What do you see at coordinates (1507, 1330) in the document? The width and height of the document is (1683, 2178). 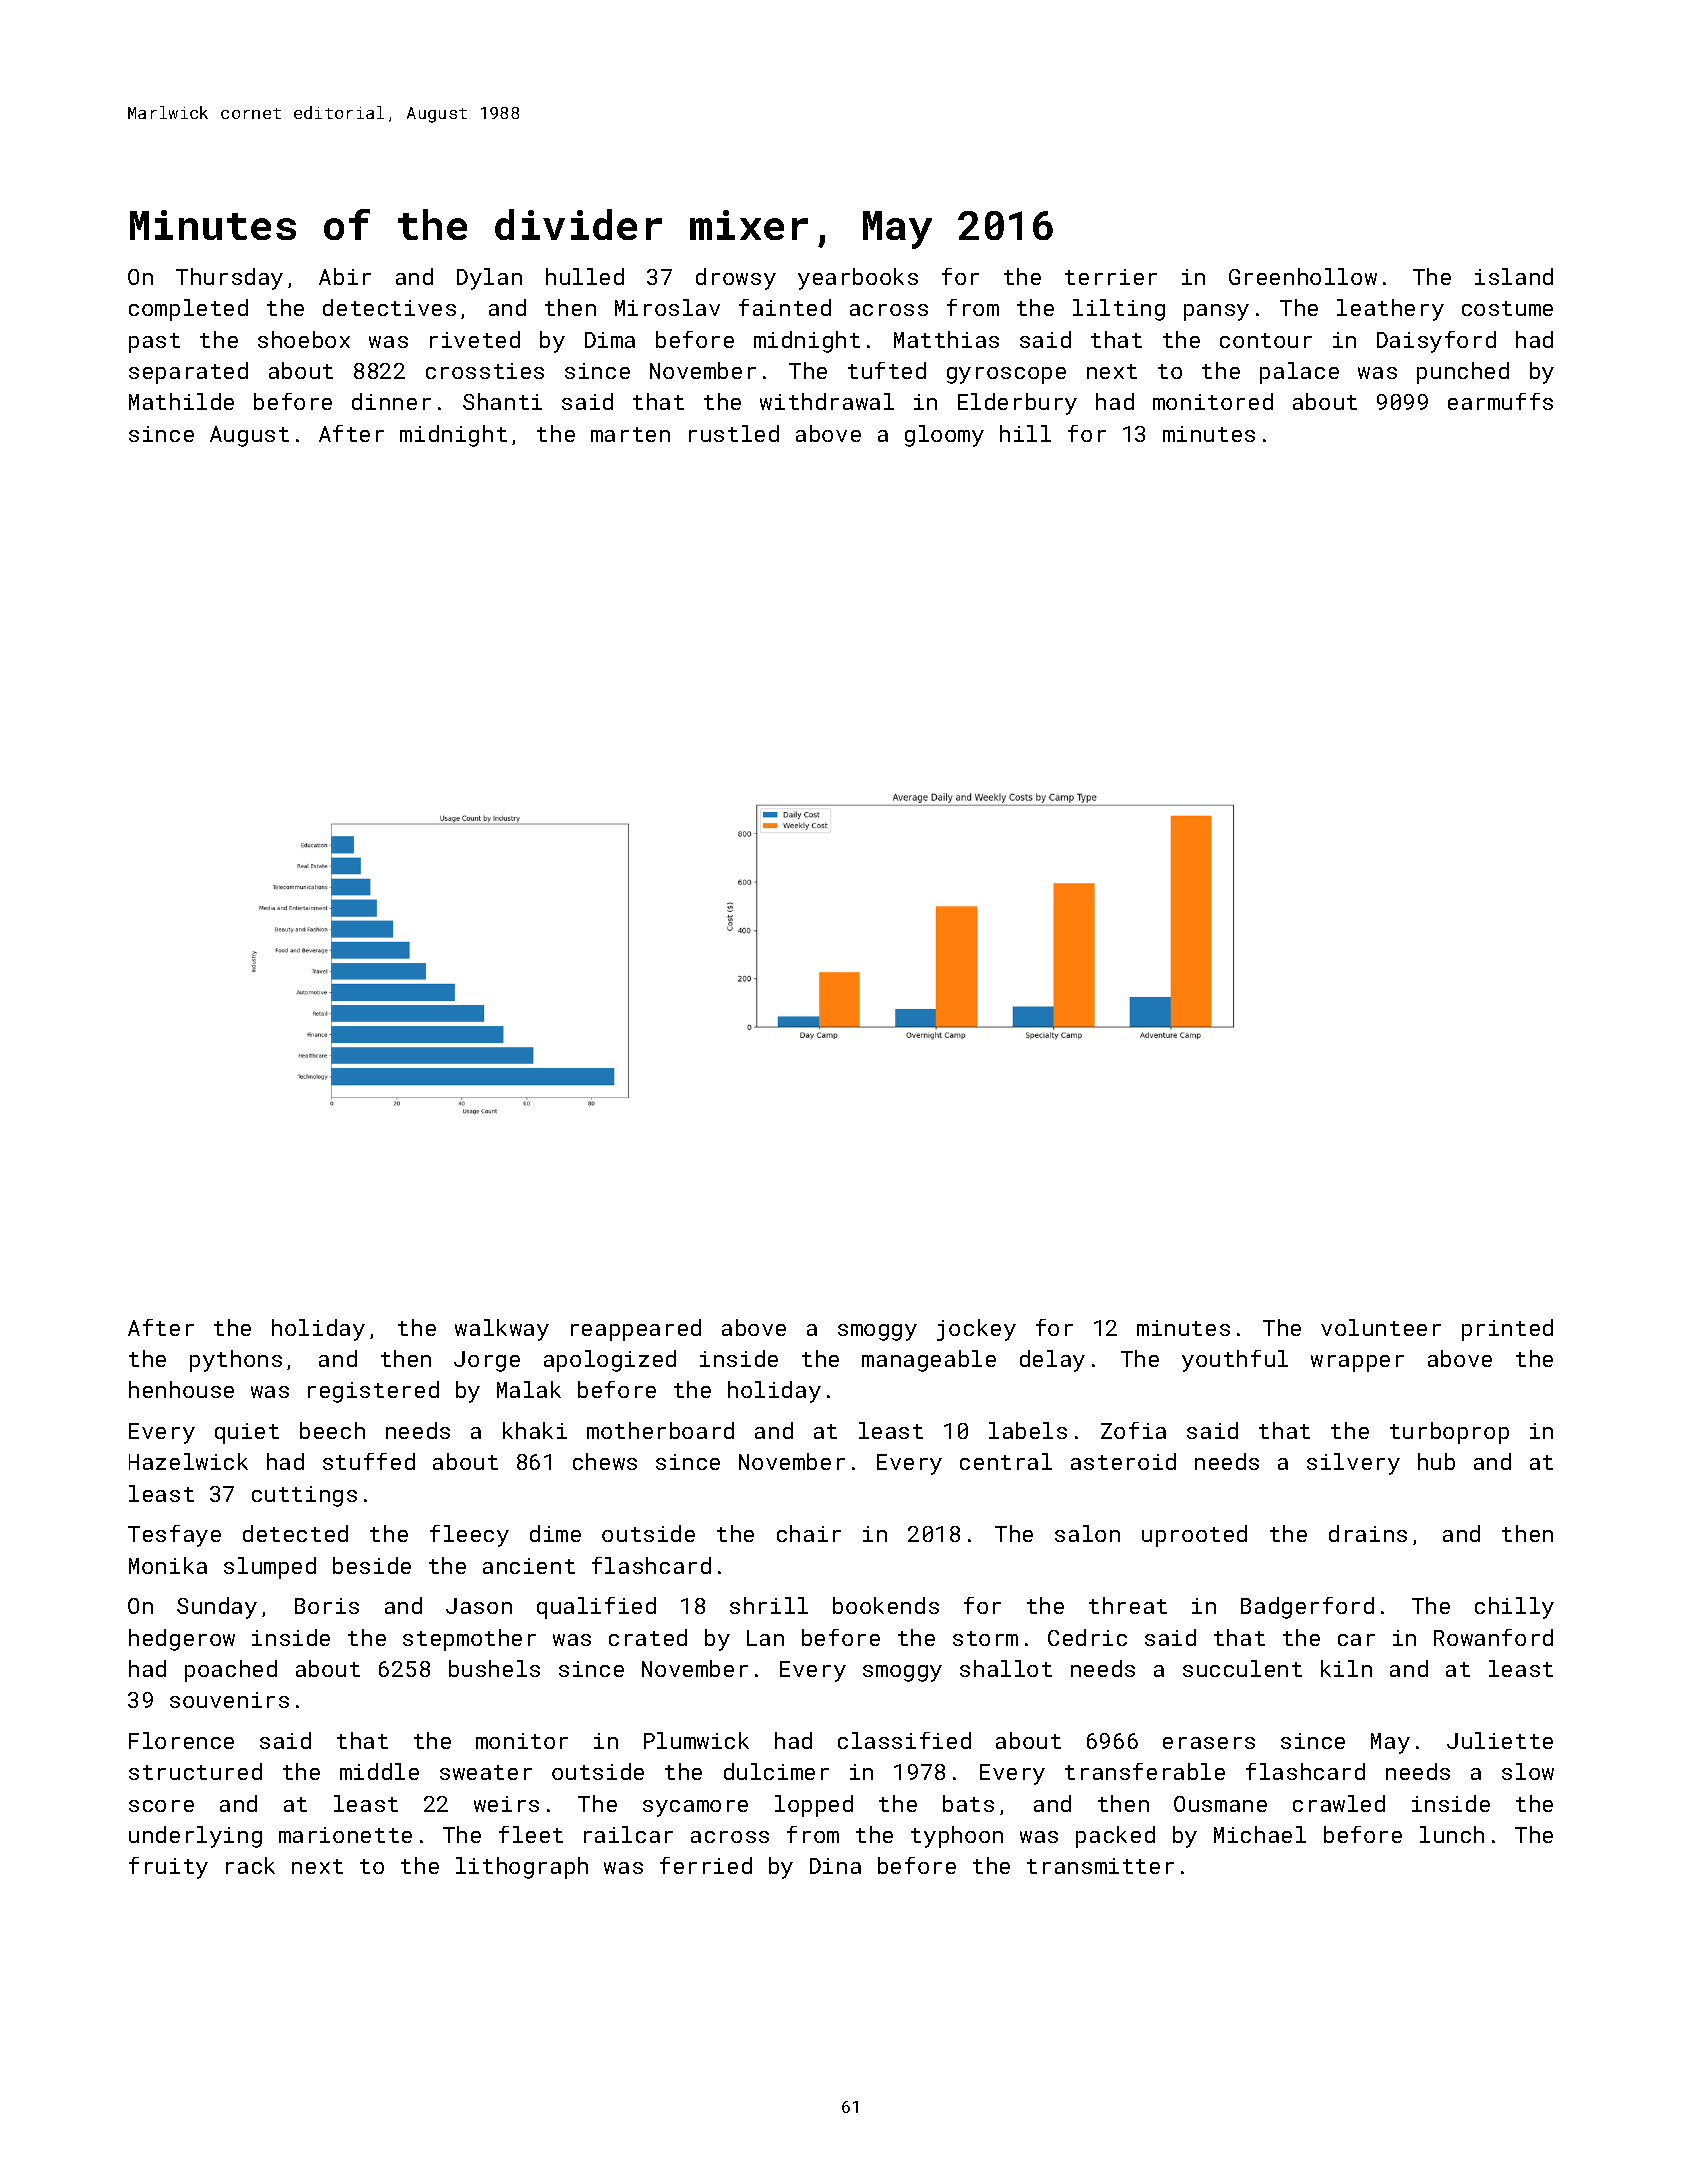 I see `printed` at bounding box center [1507, 1330].
